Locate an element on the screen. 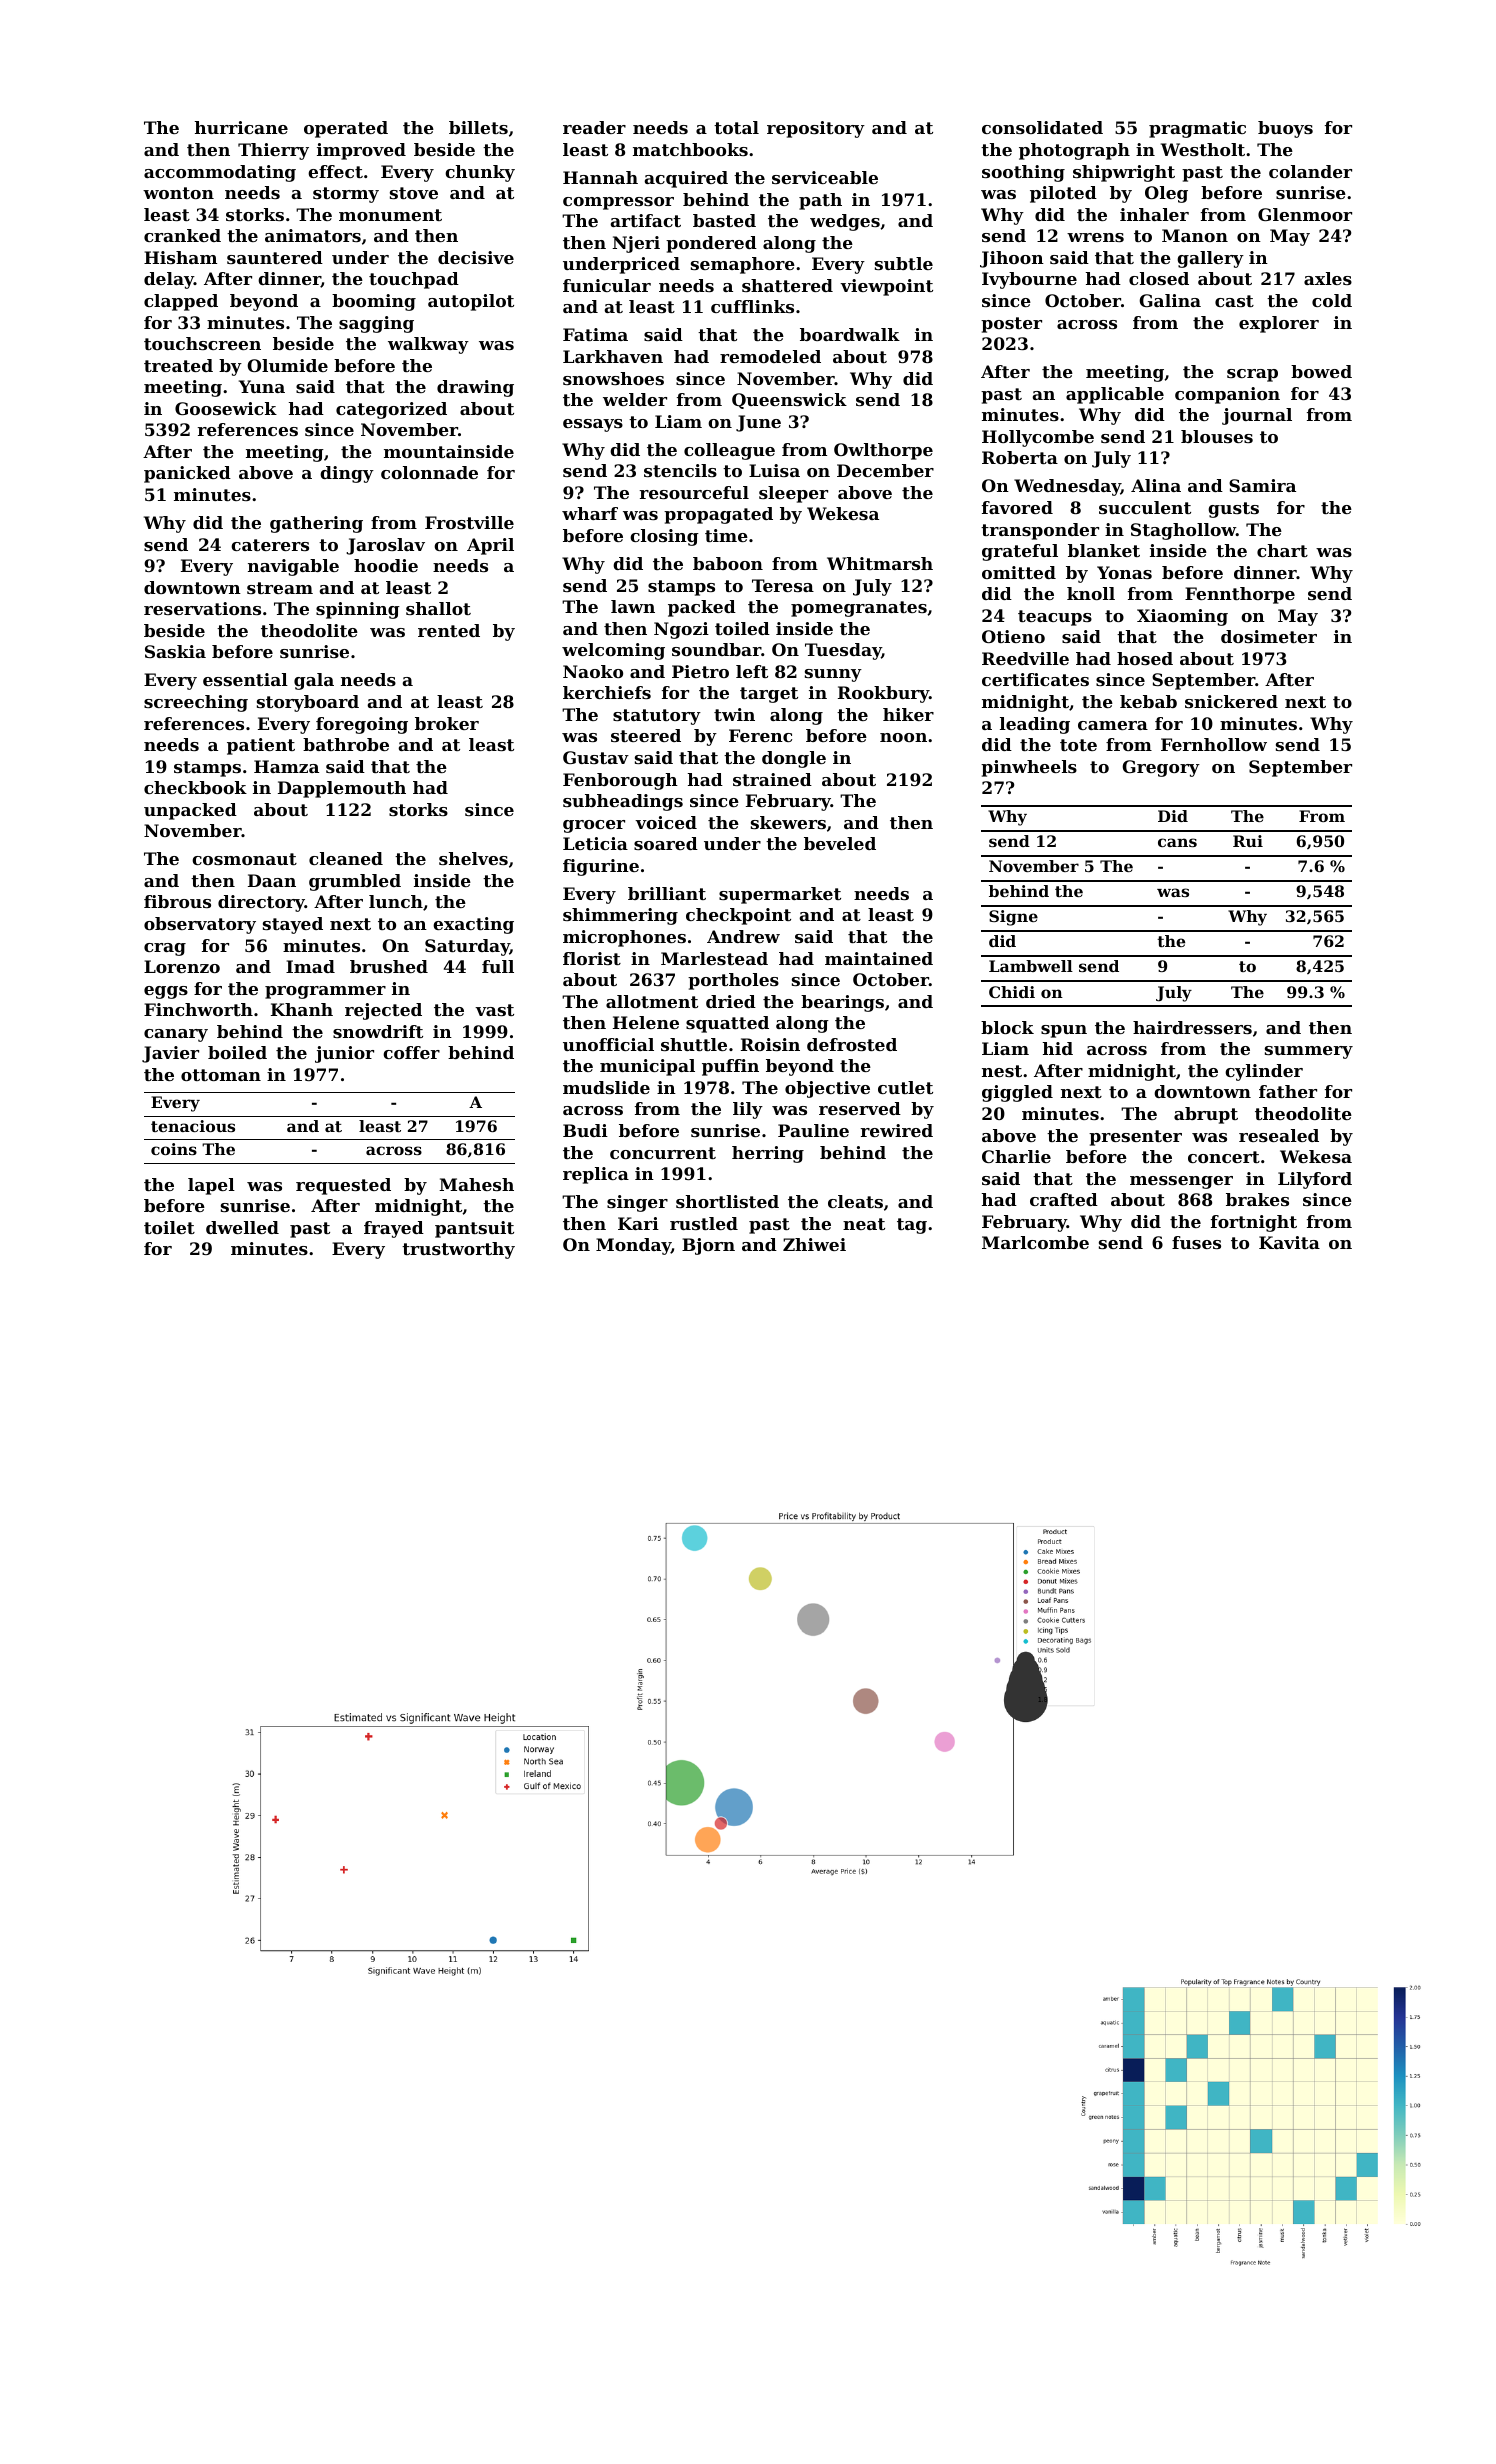 This screenshot has height=2464, width=1496. hurricane is located at coordinates (241, 127).
